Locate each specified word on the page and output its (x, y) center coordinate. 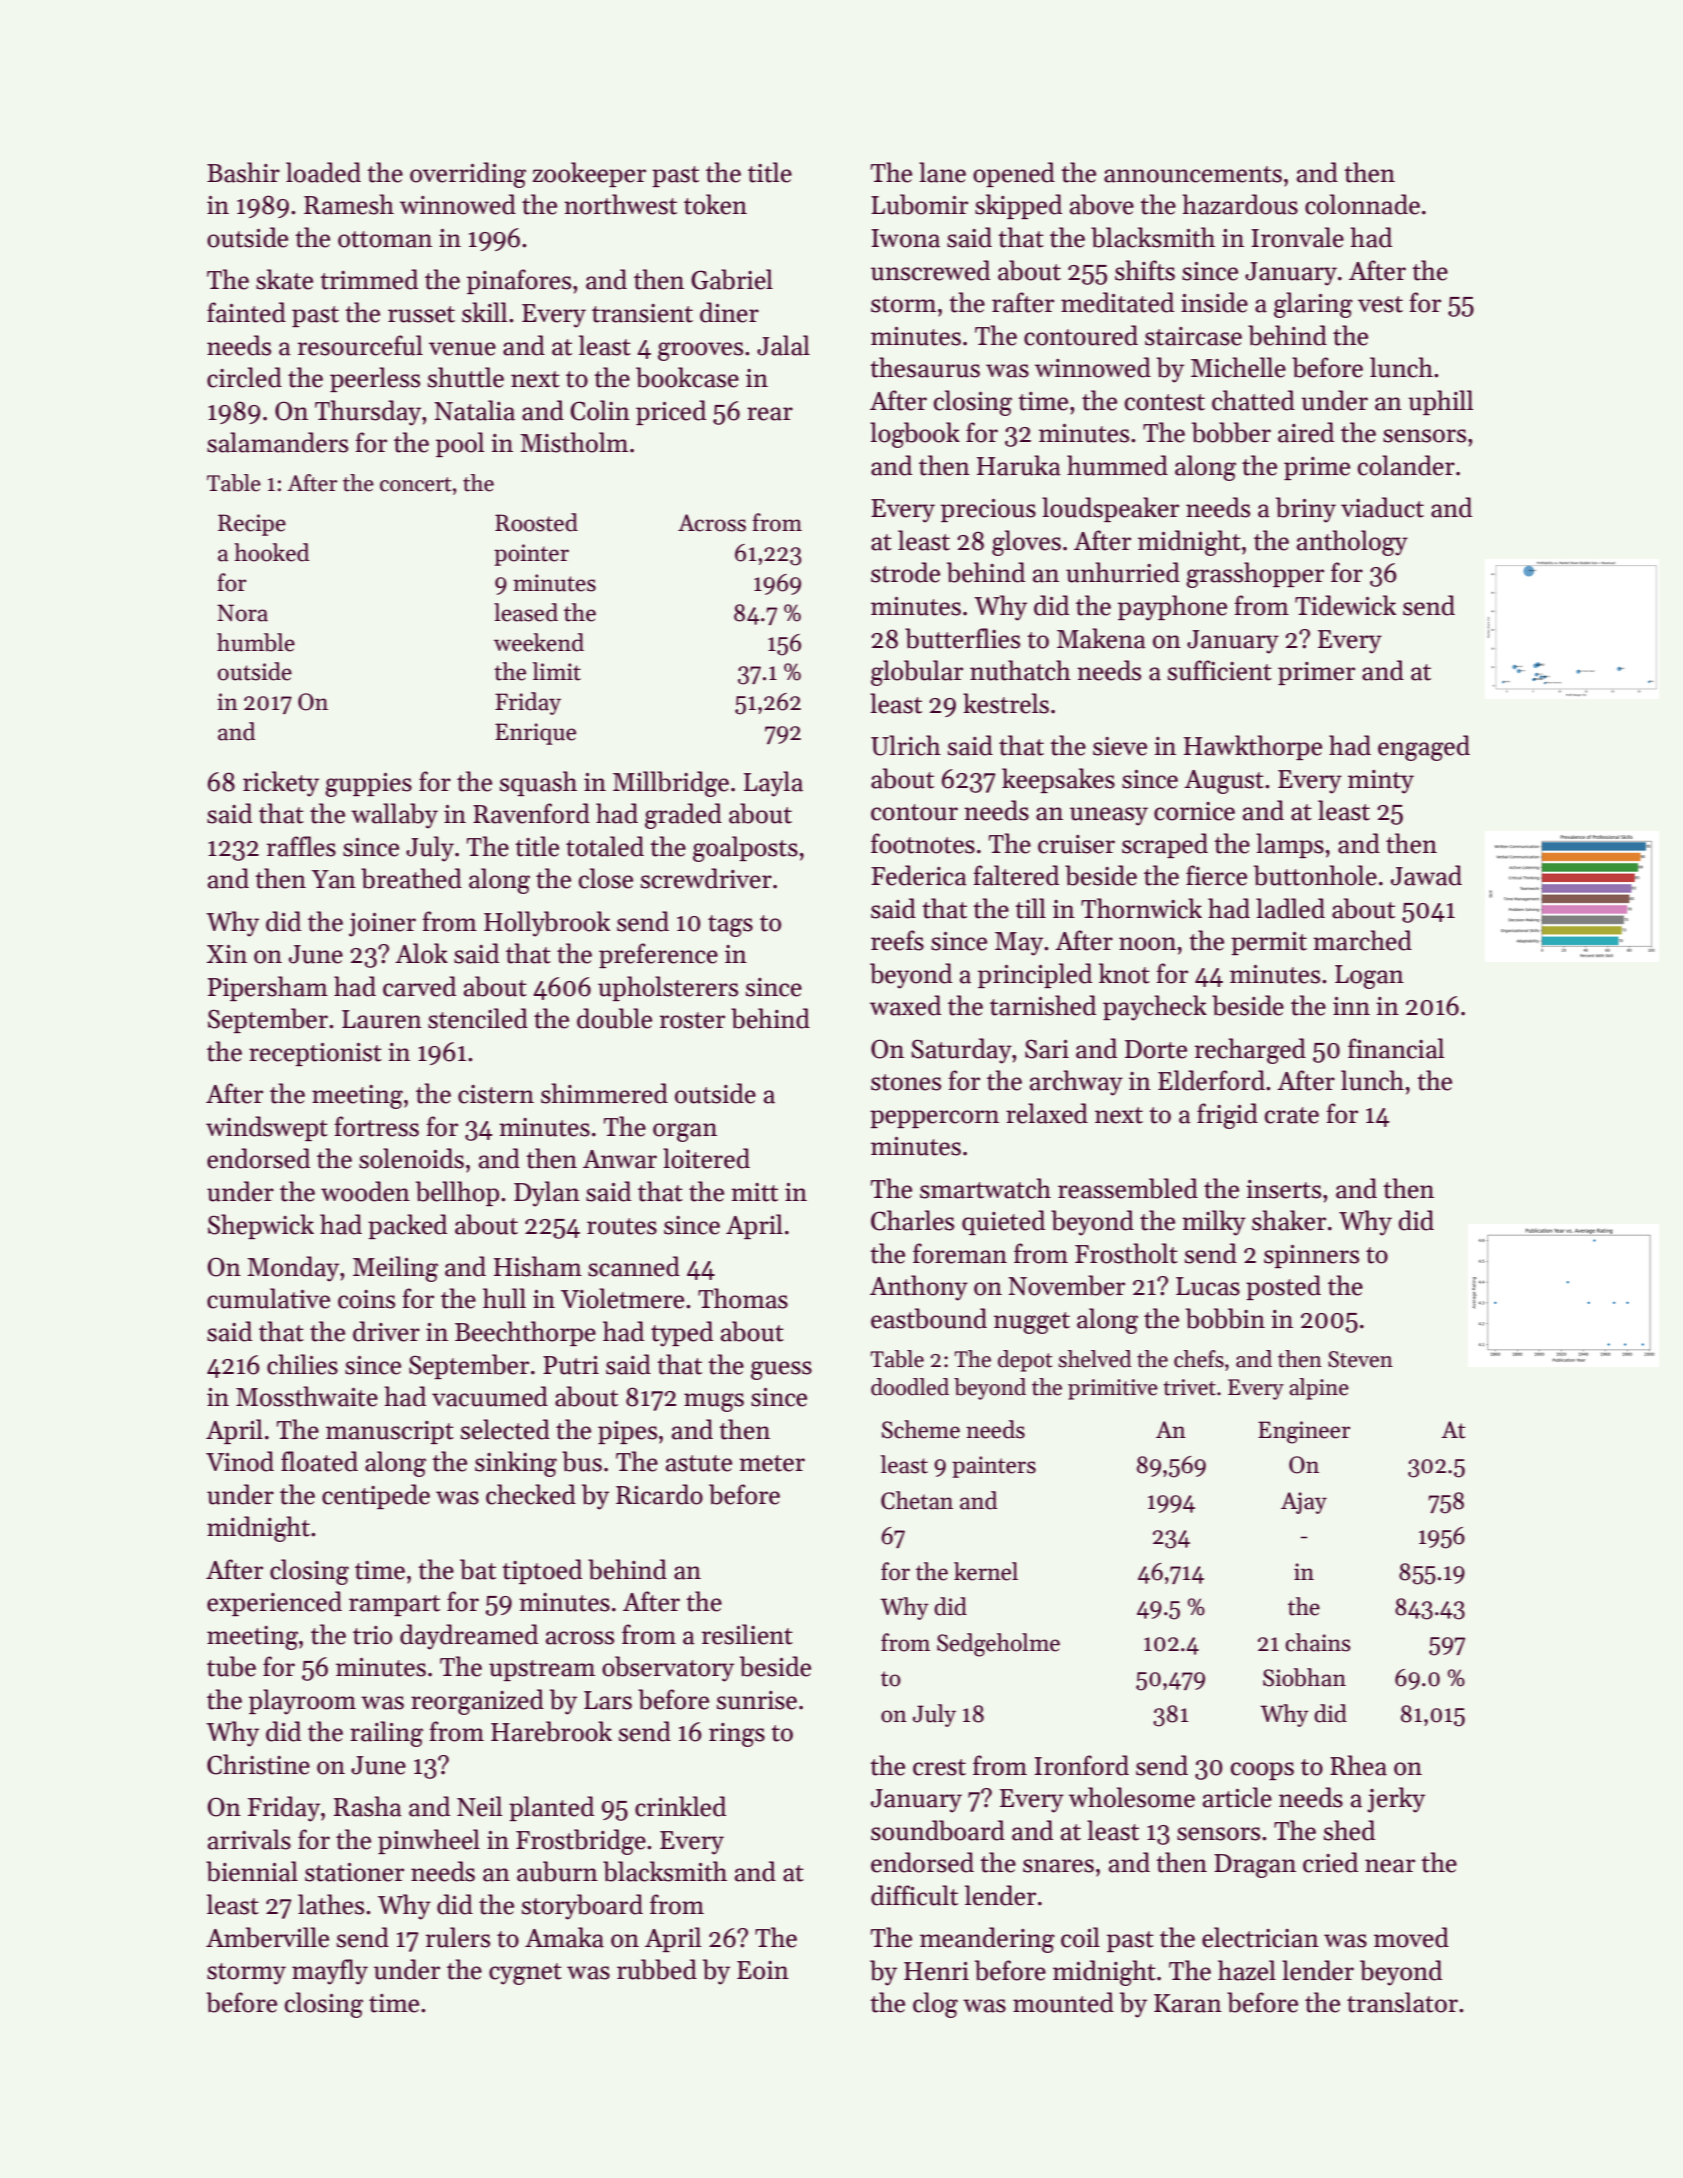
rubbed (657, 1969)
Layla (773, 784)
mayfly (330, 1972)
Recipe (252, 525)
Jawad (1426, 875)
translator (1402, 2002)
